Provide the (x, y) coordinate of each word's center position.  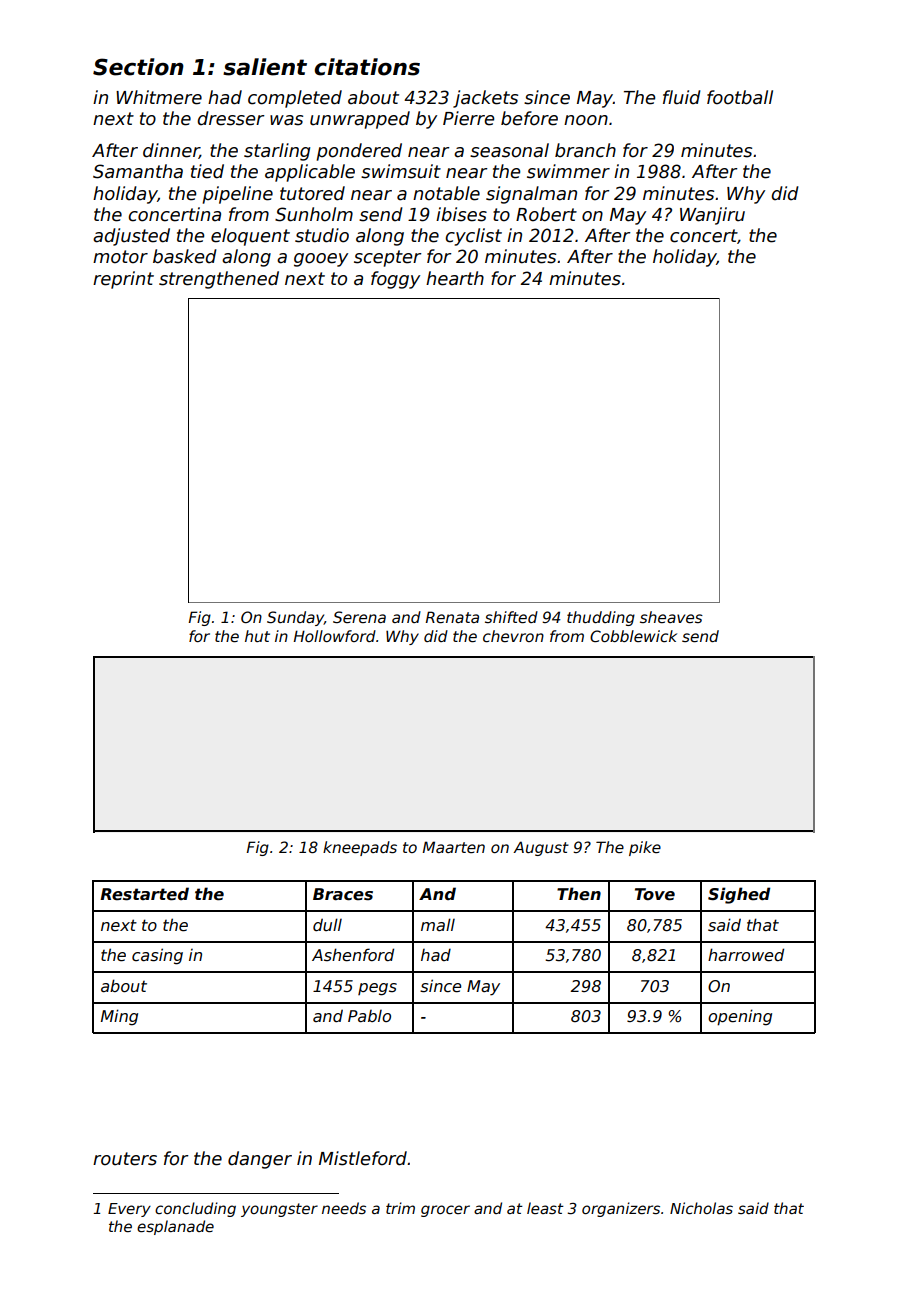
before (529, 118)
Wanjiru (712, 216)
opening (740, 1017)
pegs (377, 989)
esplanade (175, 1227)
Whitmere (159, 97)
